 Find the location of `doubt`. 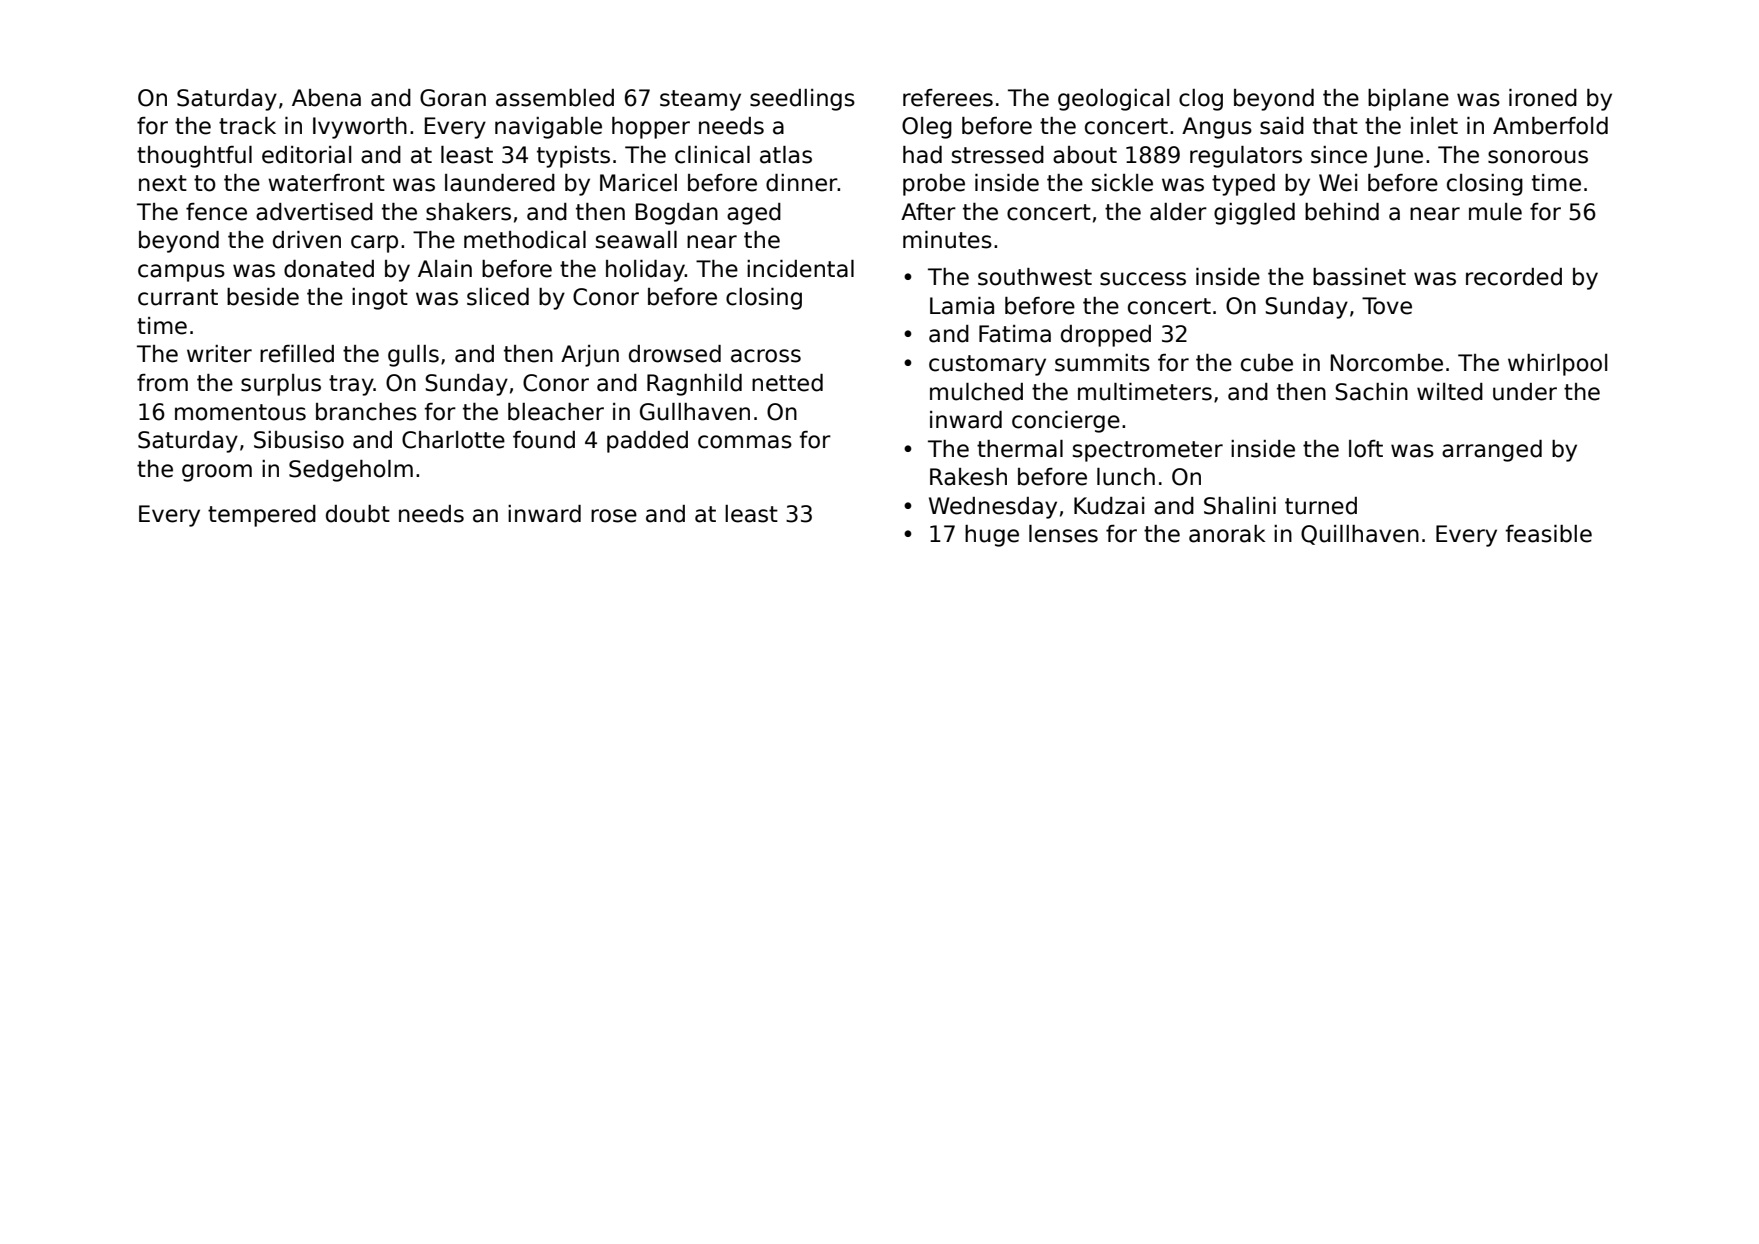

doubt is located at coordinates (358, 514).
